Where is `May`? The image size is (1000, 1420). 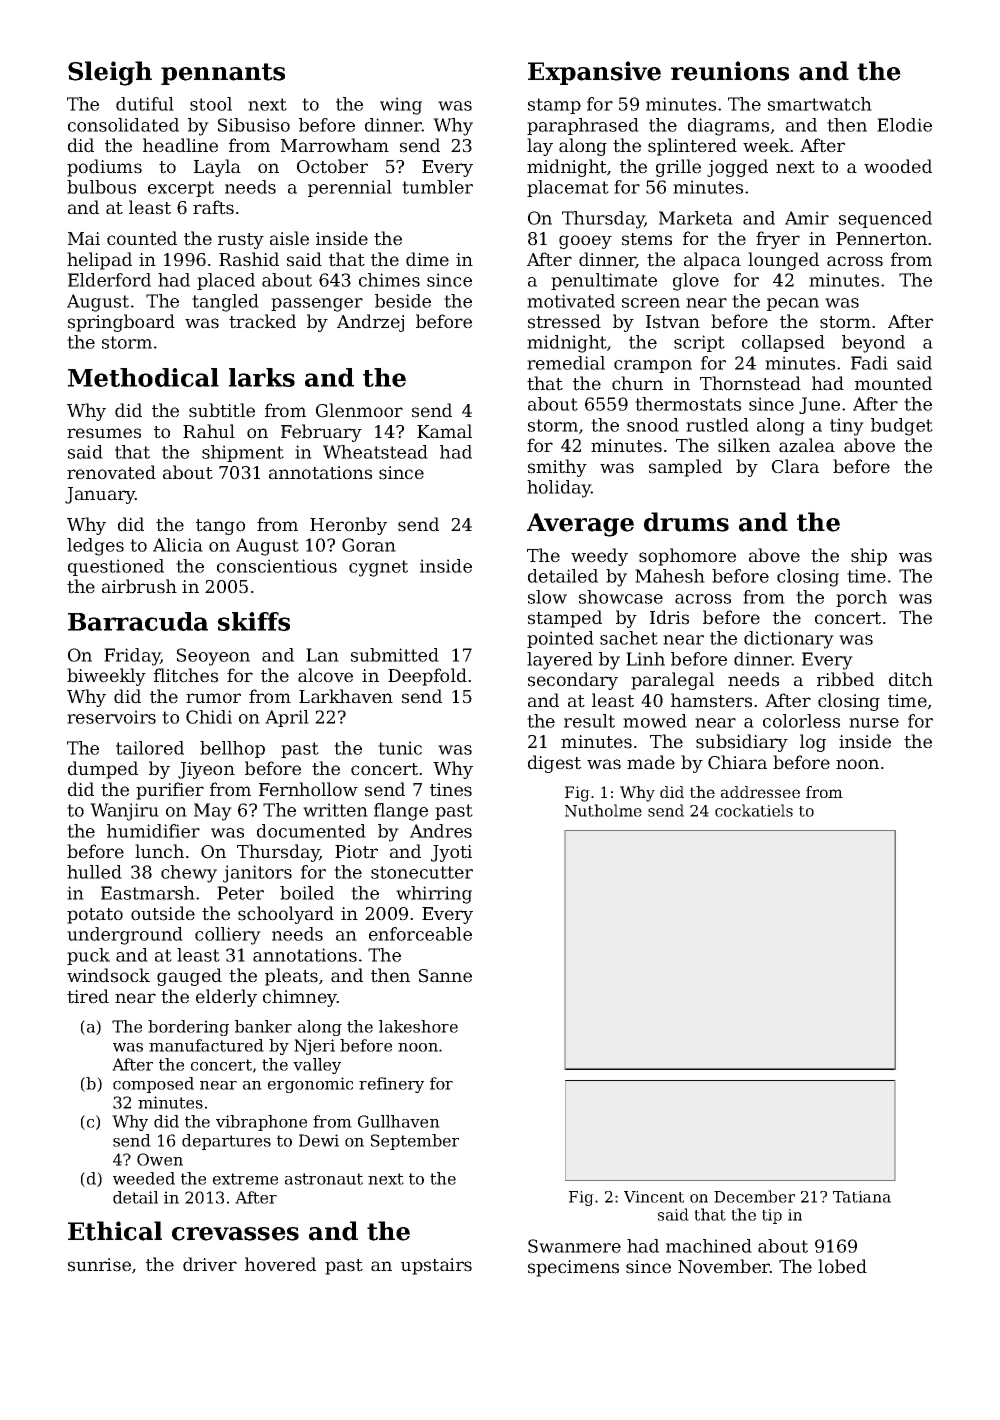 May is located at coordinates (213, 812).
